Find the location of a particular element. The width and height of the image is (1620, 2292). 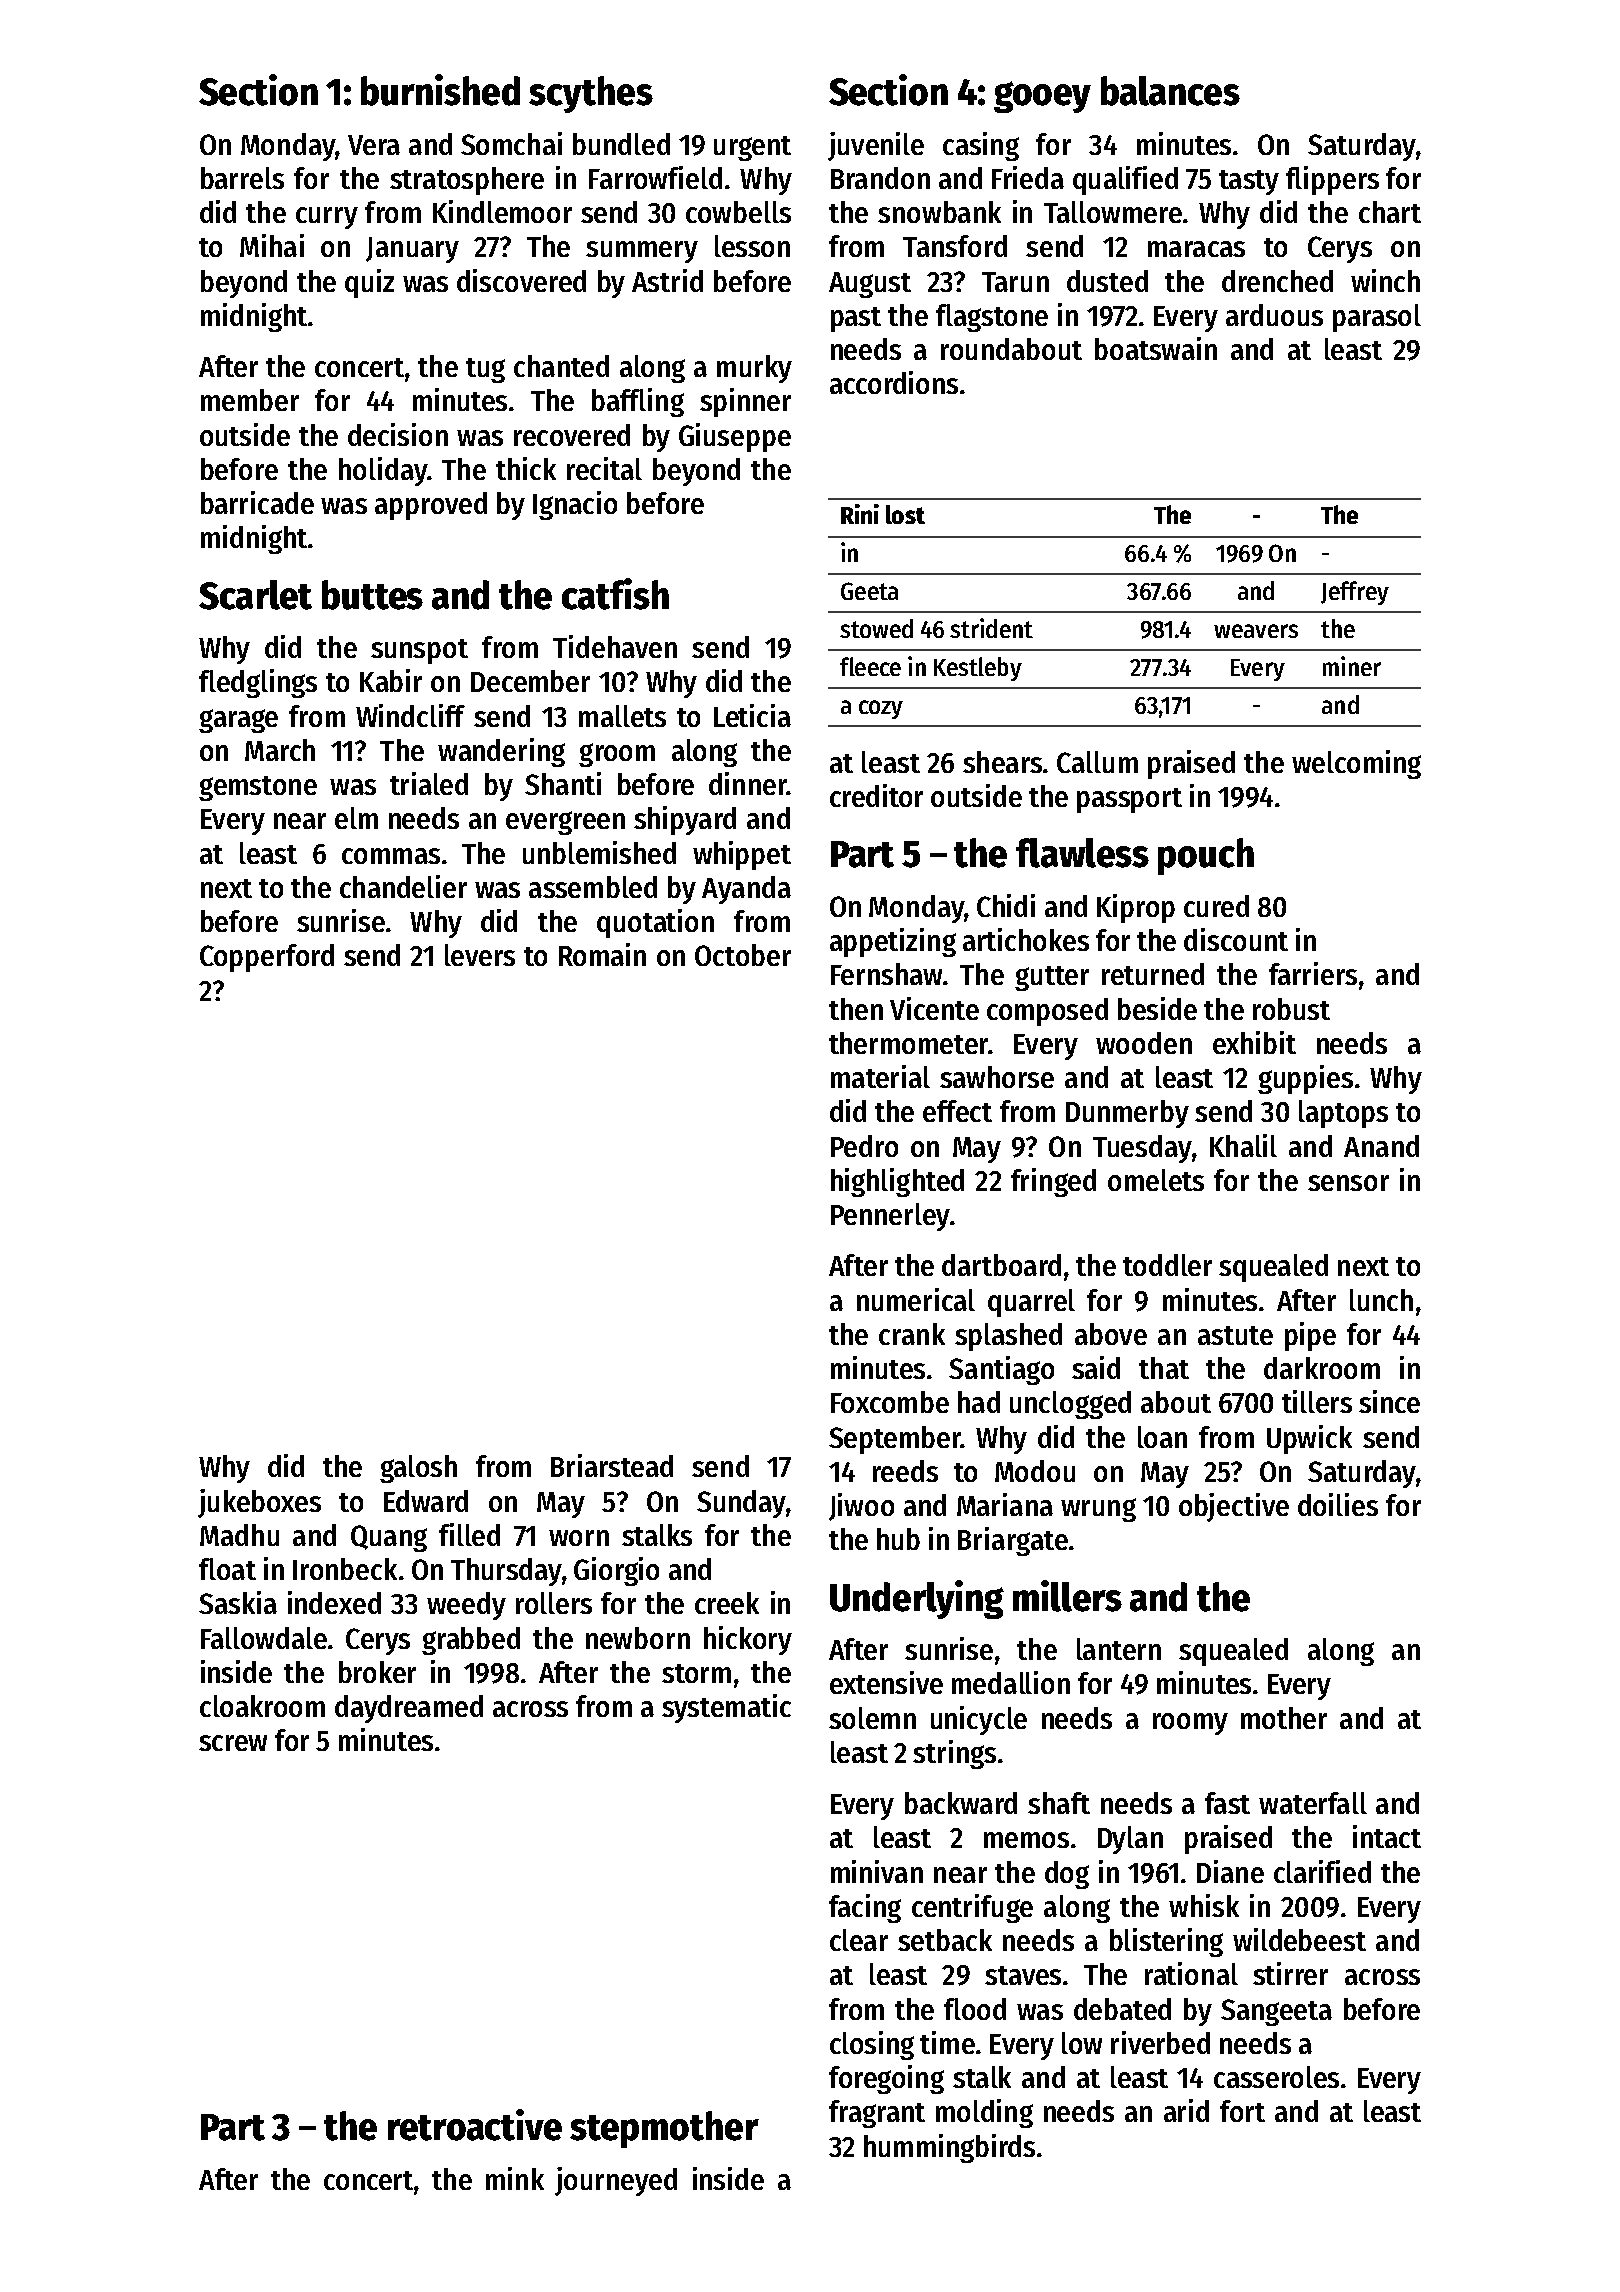

fragrant is located at coordinates (877, 2114).
